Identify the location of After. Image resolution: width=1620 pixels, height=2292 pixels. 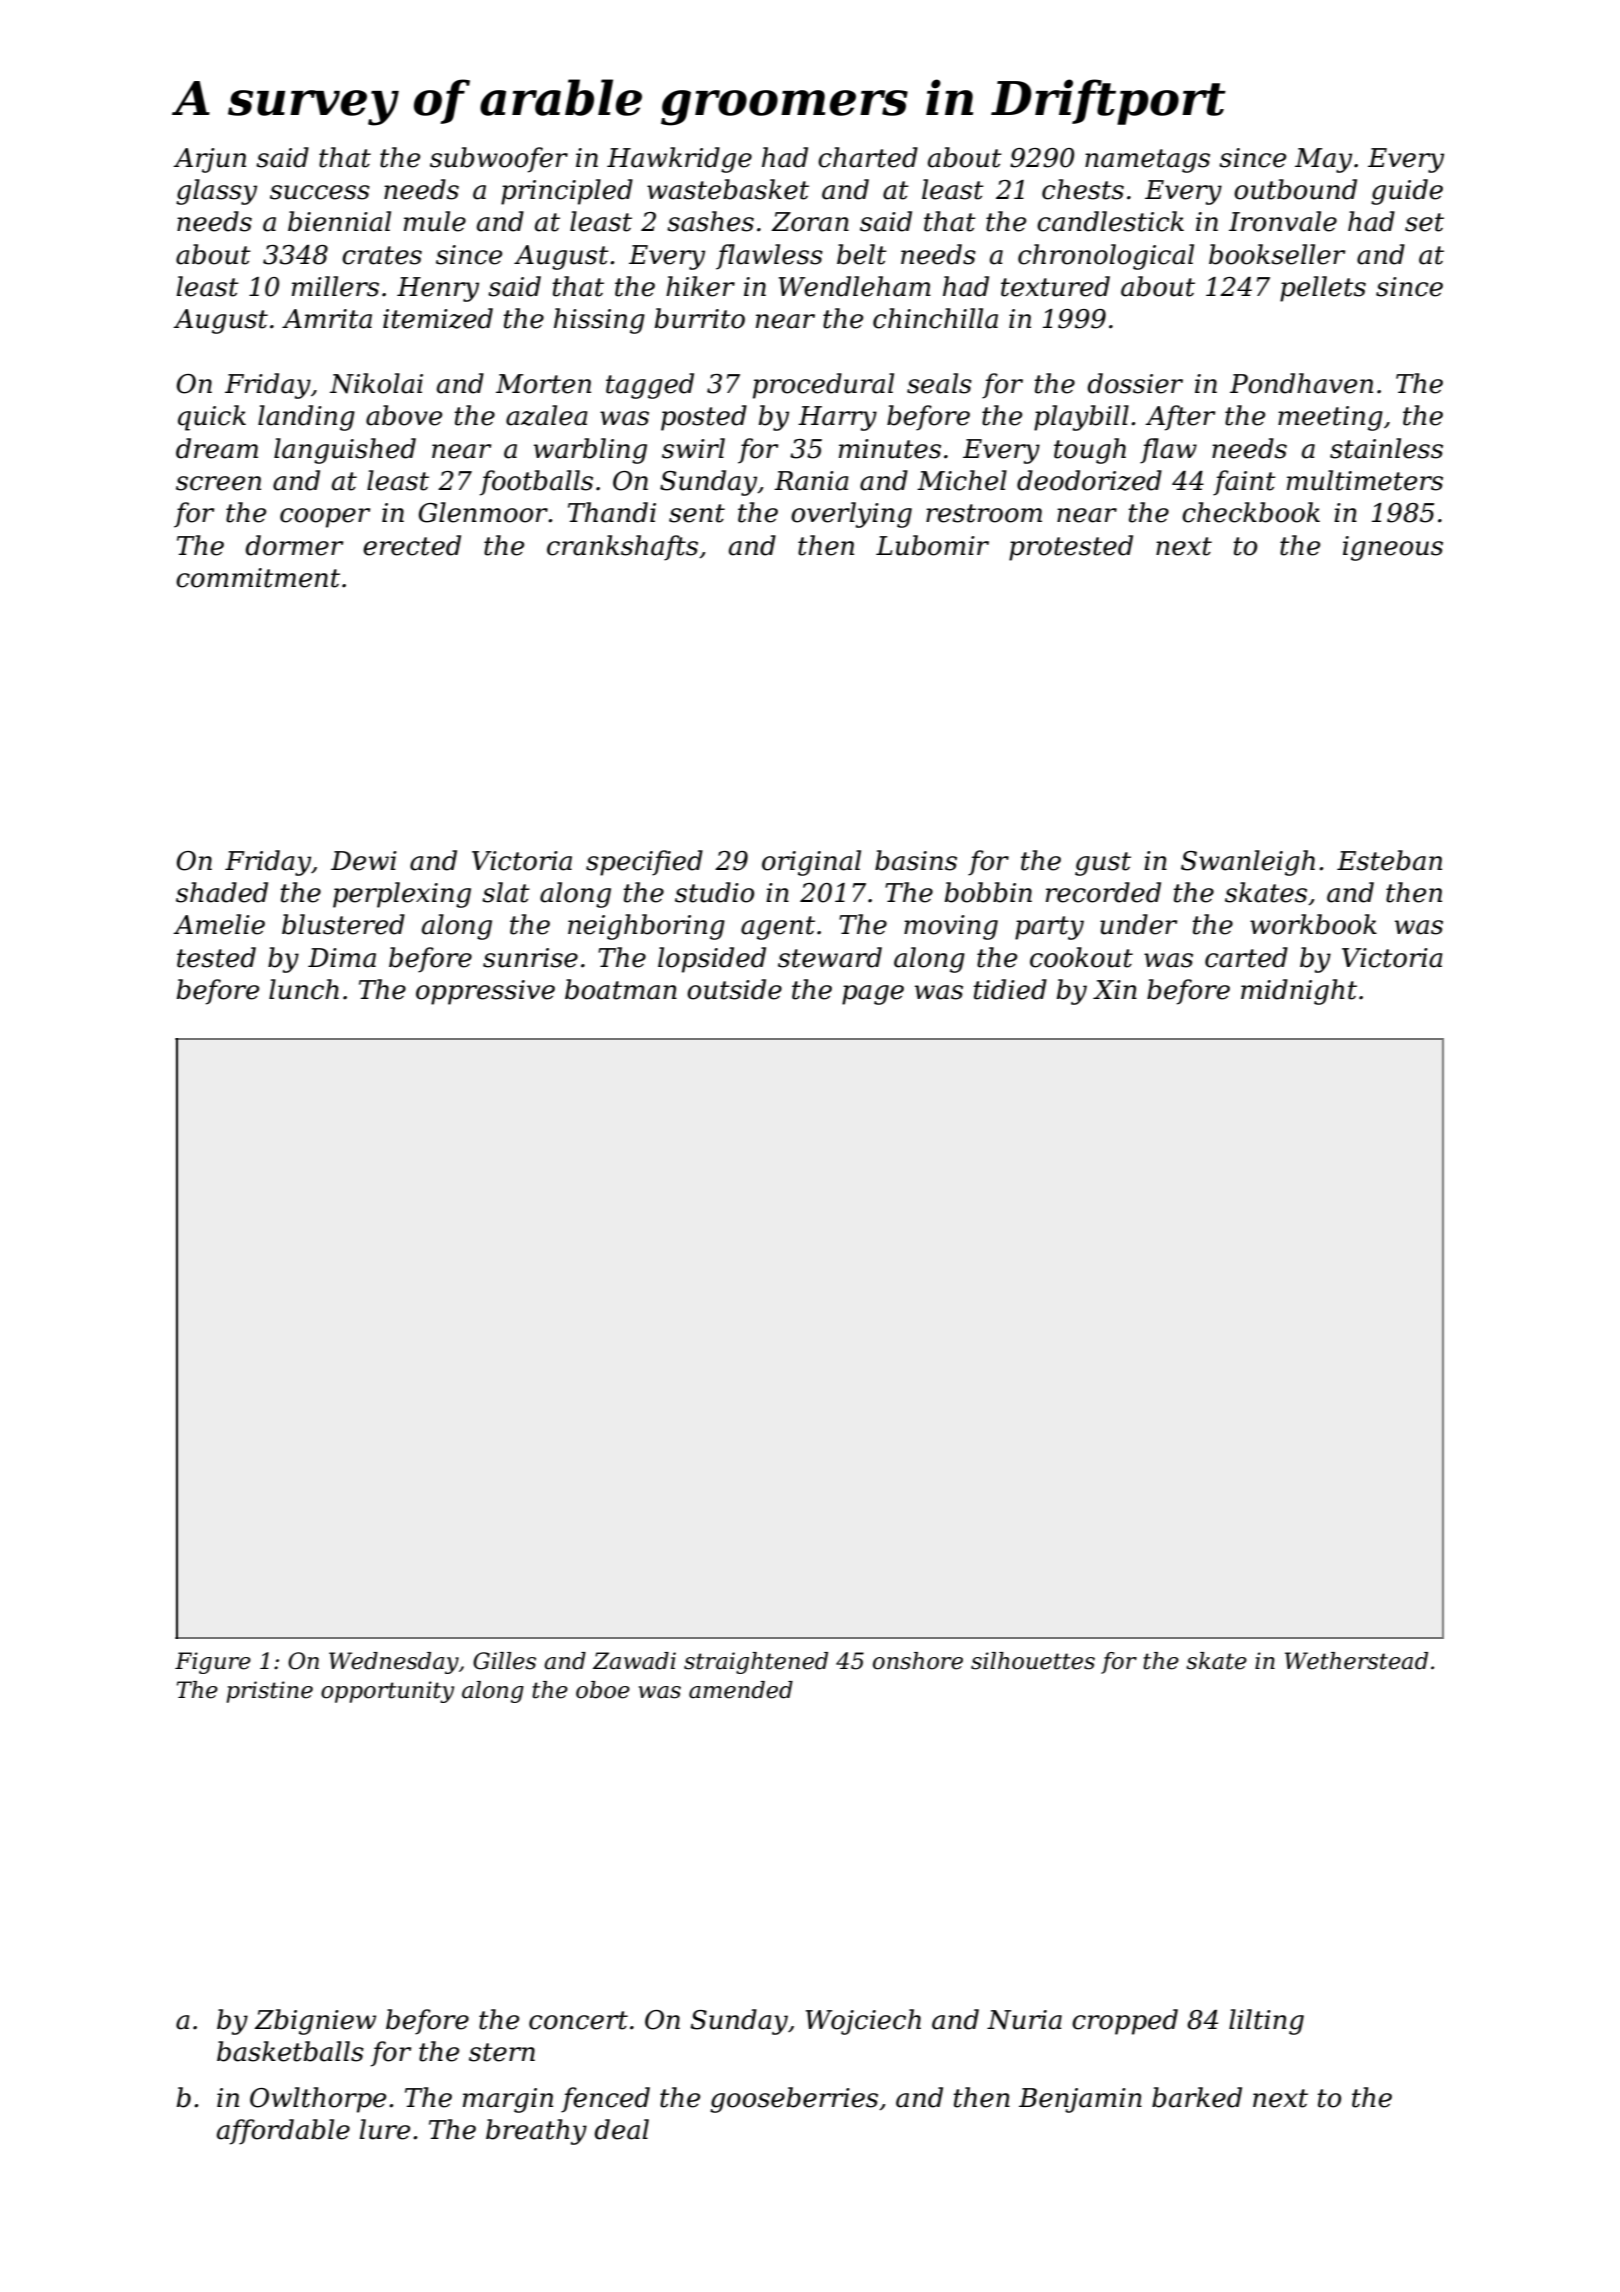
(1180, 418).
